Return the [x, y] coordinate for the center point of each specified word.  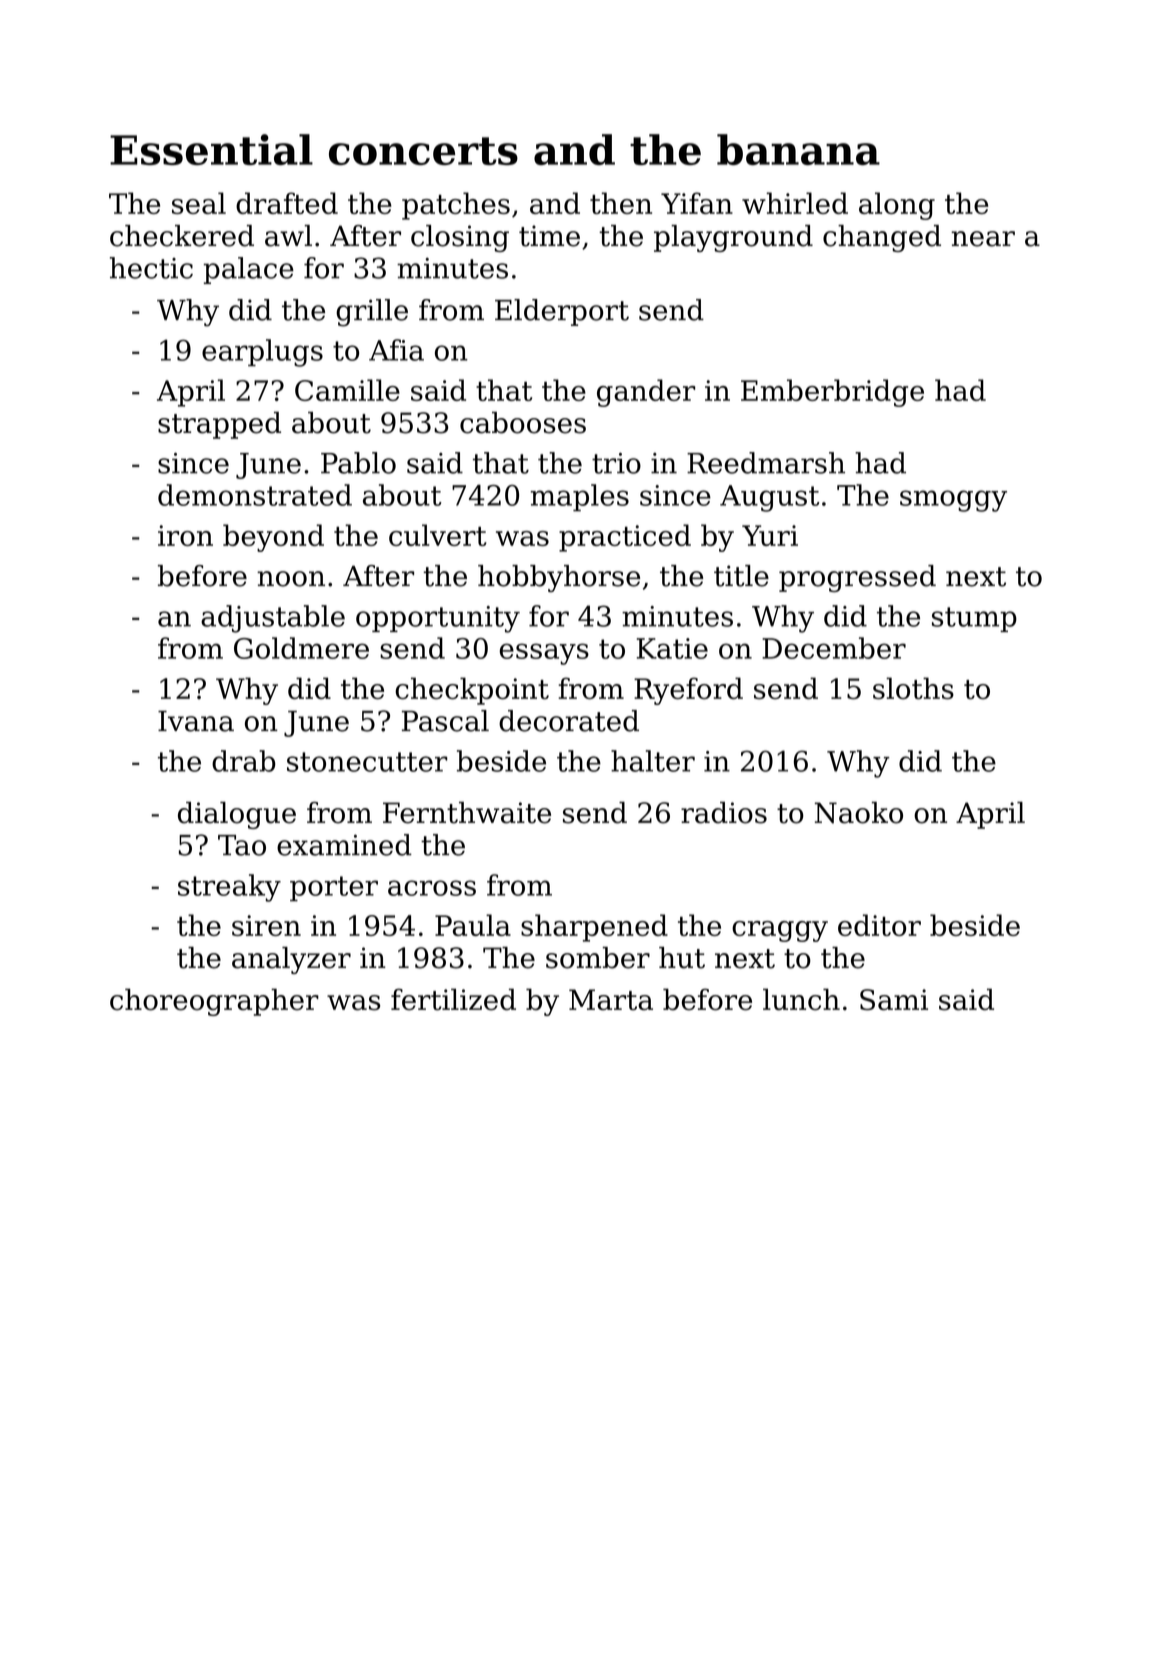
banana [798, 149]
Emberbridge [832, 393]
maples [580, 497]
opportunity [438, 619]
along [897, 206]
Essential [211, 149]
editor [879, 925]
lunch [801, 999]
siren [266, 925]
